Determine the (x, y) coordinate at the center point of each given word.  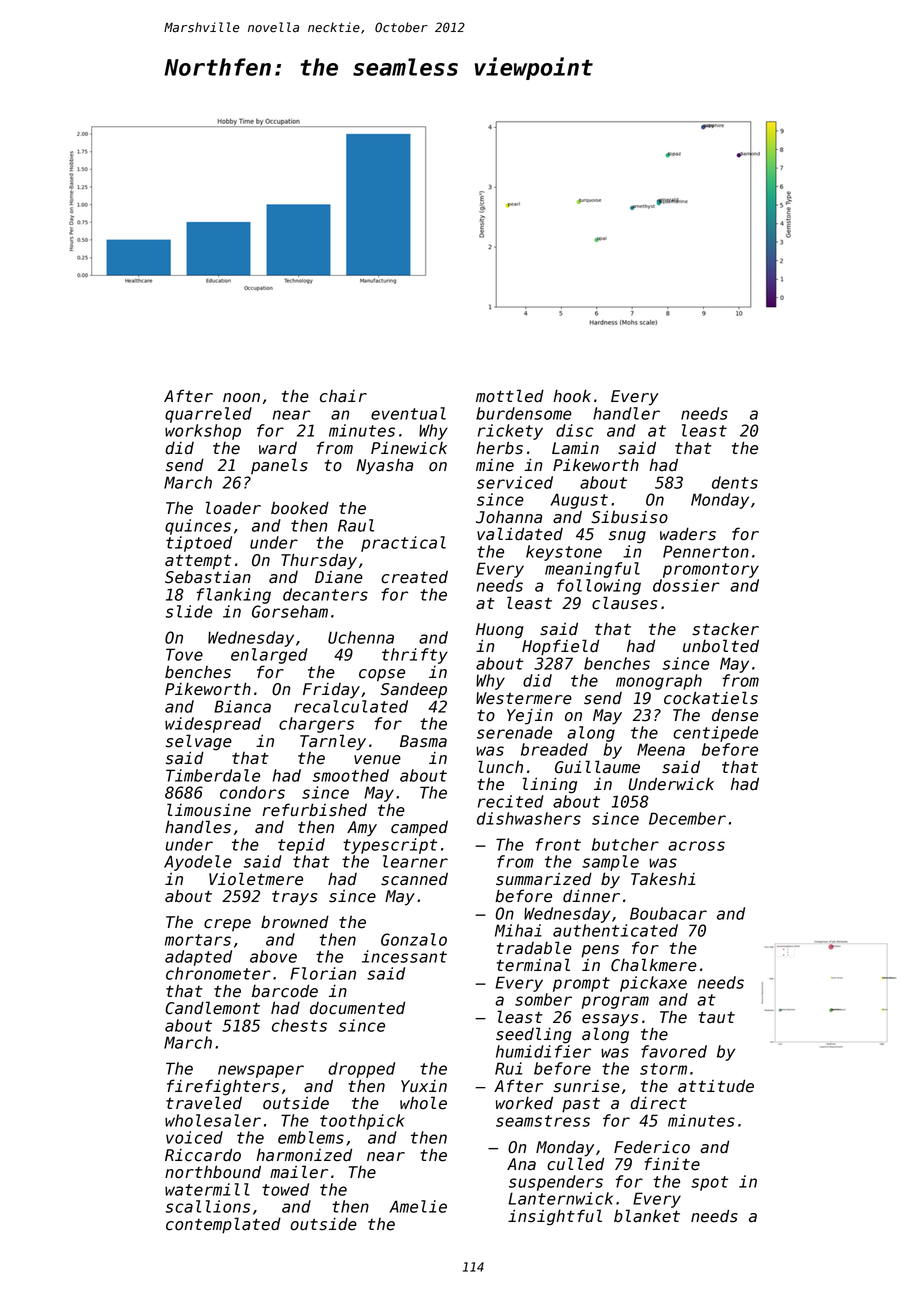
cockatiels (711, 698)
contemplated (223, 1225)
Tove (184, 654)
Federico (652, 1147)
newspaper (261, 1071)
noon (241, 398)
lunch (500, 767)
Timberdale (213, 775)
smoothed (351, 775)
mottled (510, 396)
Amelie (418, 1206)
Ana (521, 1164)
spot (709, 1183)
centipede (715, 734)
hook (572, 396)
